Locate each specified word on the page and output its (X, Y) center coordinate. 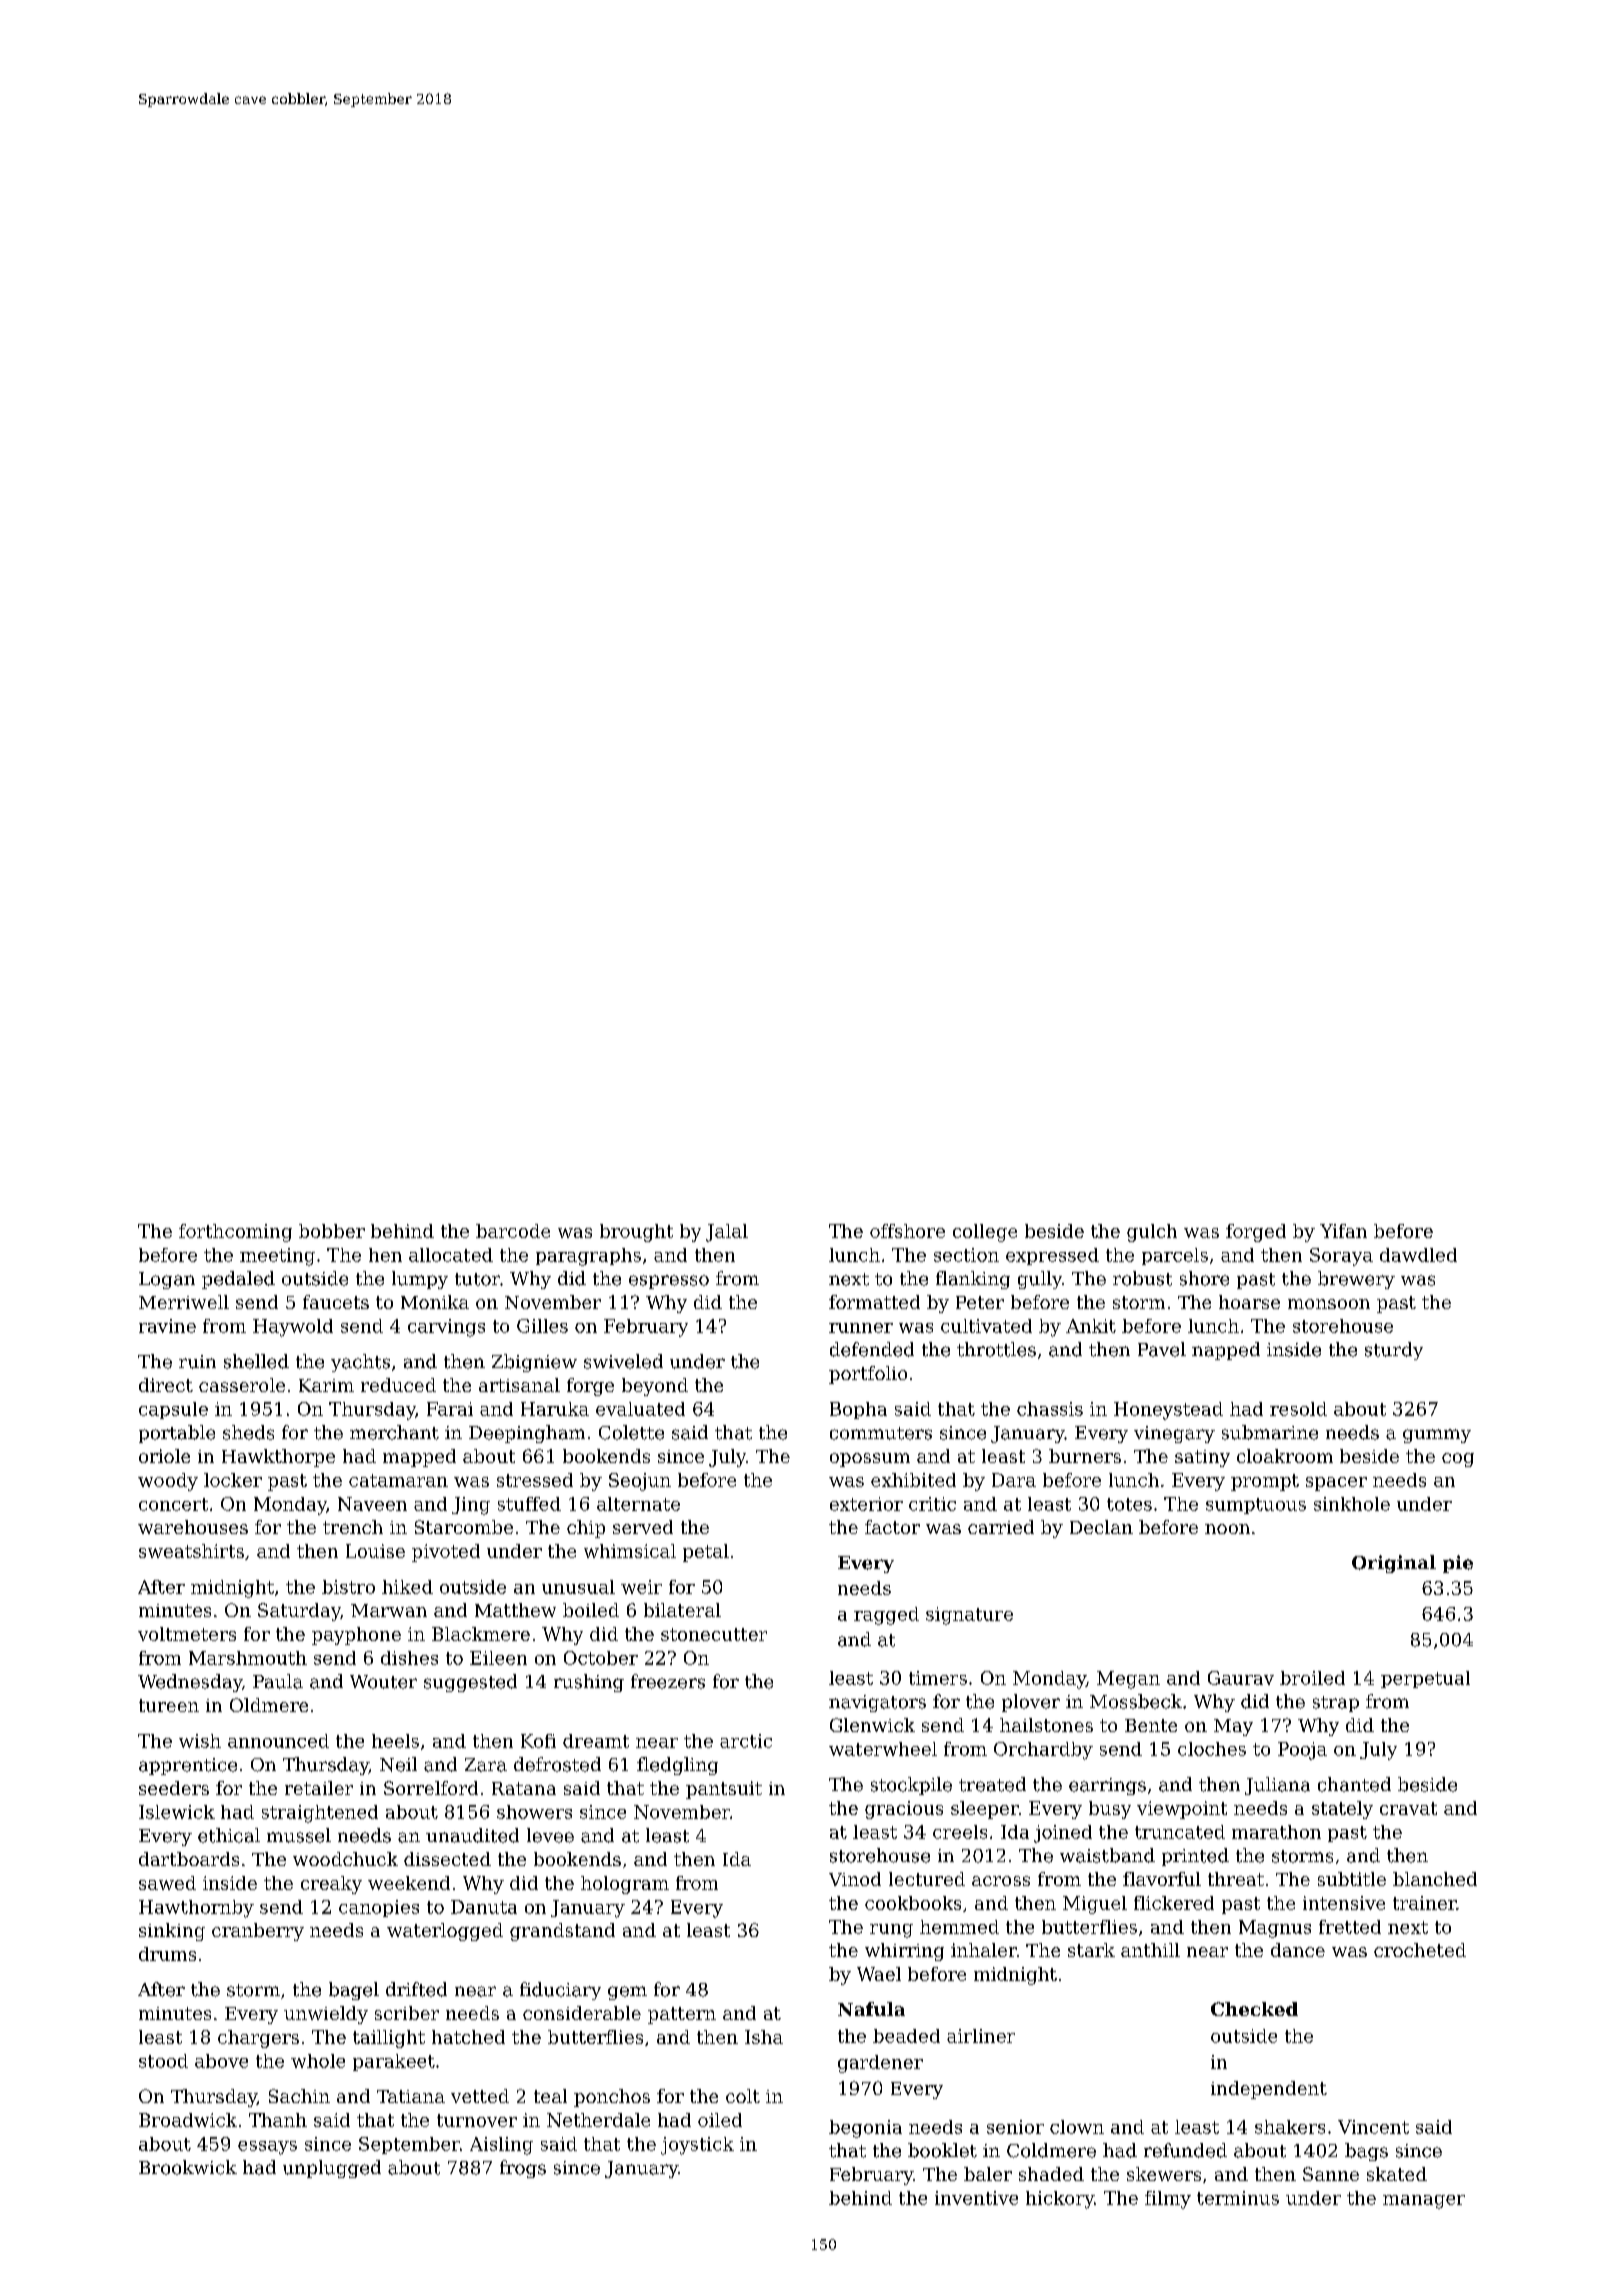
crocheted (1420, 1950)
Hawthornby (196, 1909)
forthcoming (235, 1233)
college (985, 1233)
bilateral (682, 1610)
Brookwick (188, 2167)
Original (1394, 1564)
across (1001, 1881)
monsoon (1329, 1304)
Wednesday (190, 1683)
